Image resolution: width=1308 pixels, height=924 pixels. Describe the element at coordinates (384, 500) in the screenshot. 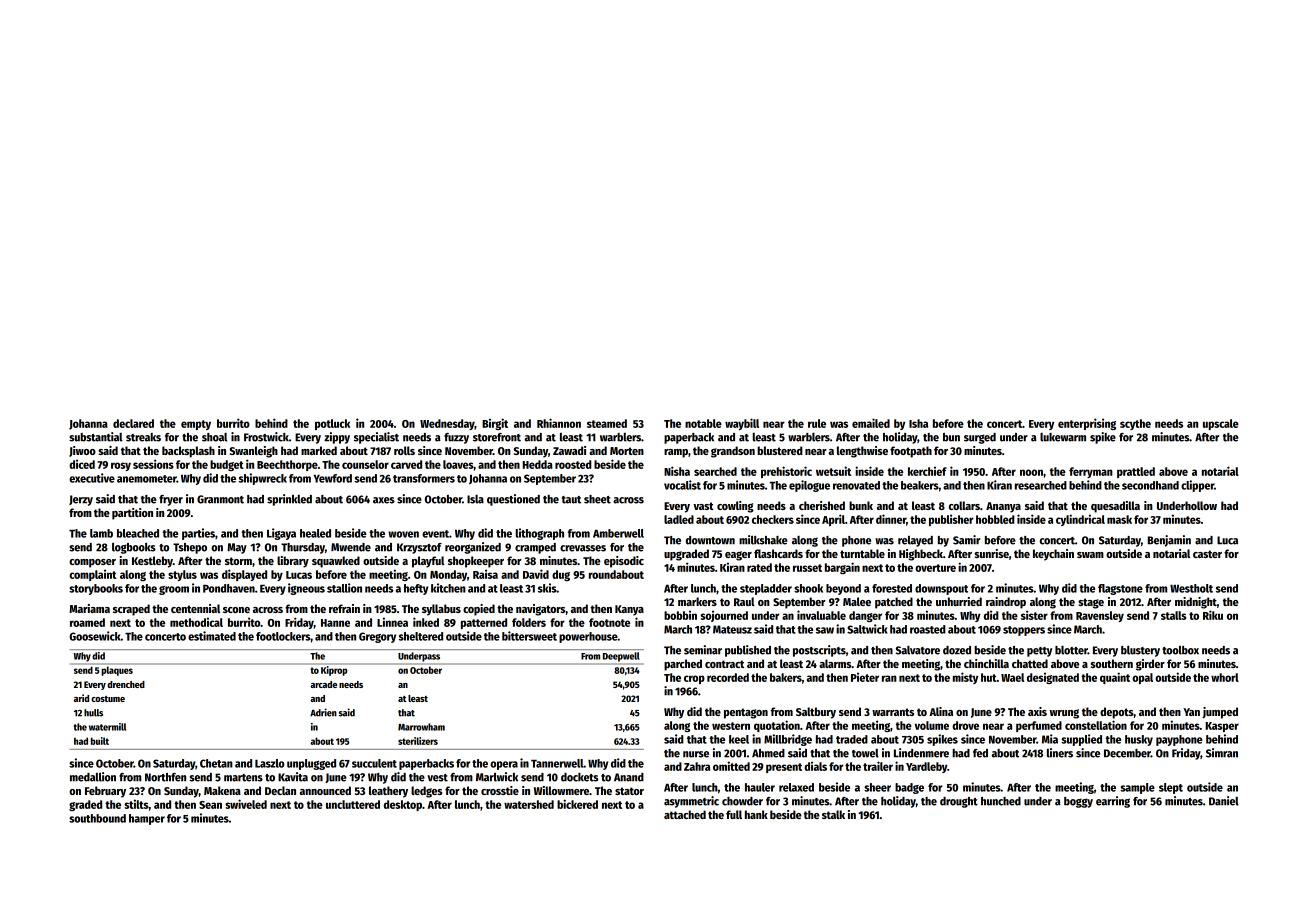

I see `axes` at that location.
